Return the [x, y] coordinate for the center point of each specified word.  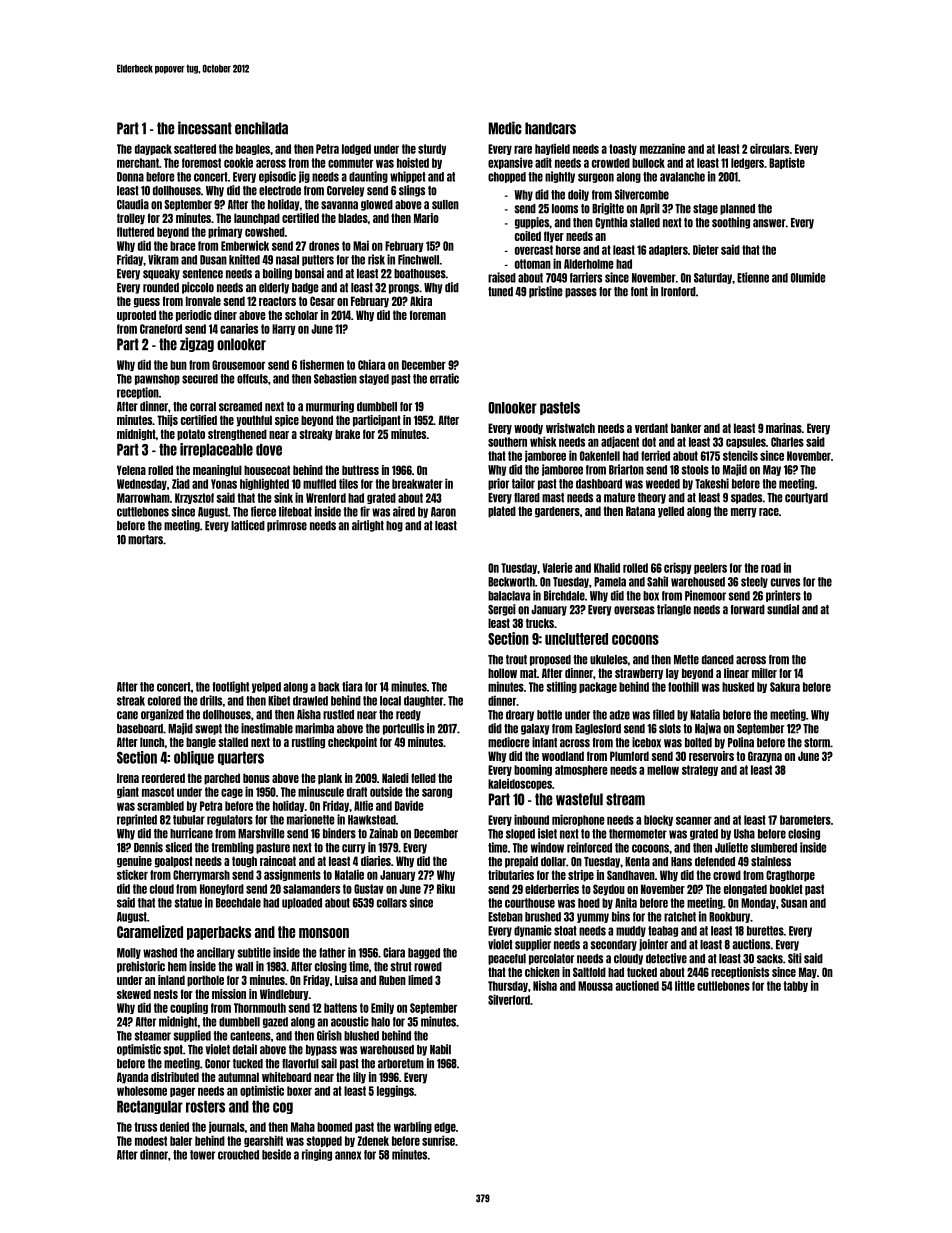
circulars [769, 148]
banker [686, 428]
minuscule [321, 791]
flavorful [300, 1064]
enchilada [261, 128]
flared [527, 498]
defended [715, 862]
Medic [505, 128]
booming [533, 770]
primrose [287, 526]
